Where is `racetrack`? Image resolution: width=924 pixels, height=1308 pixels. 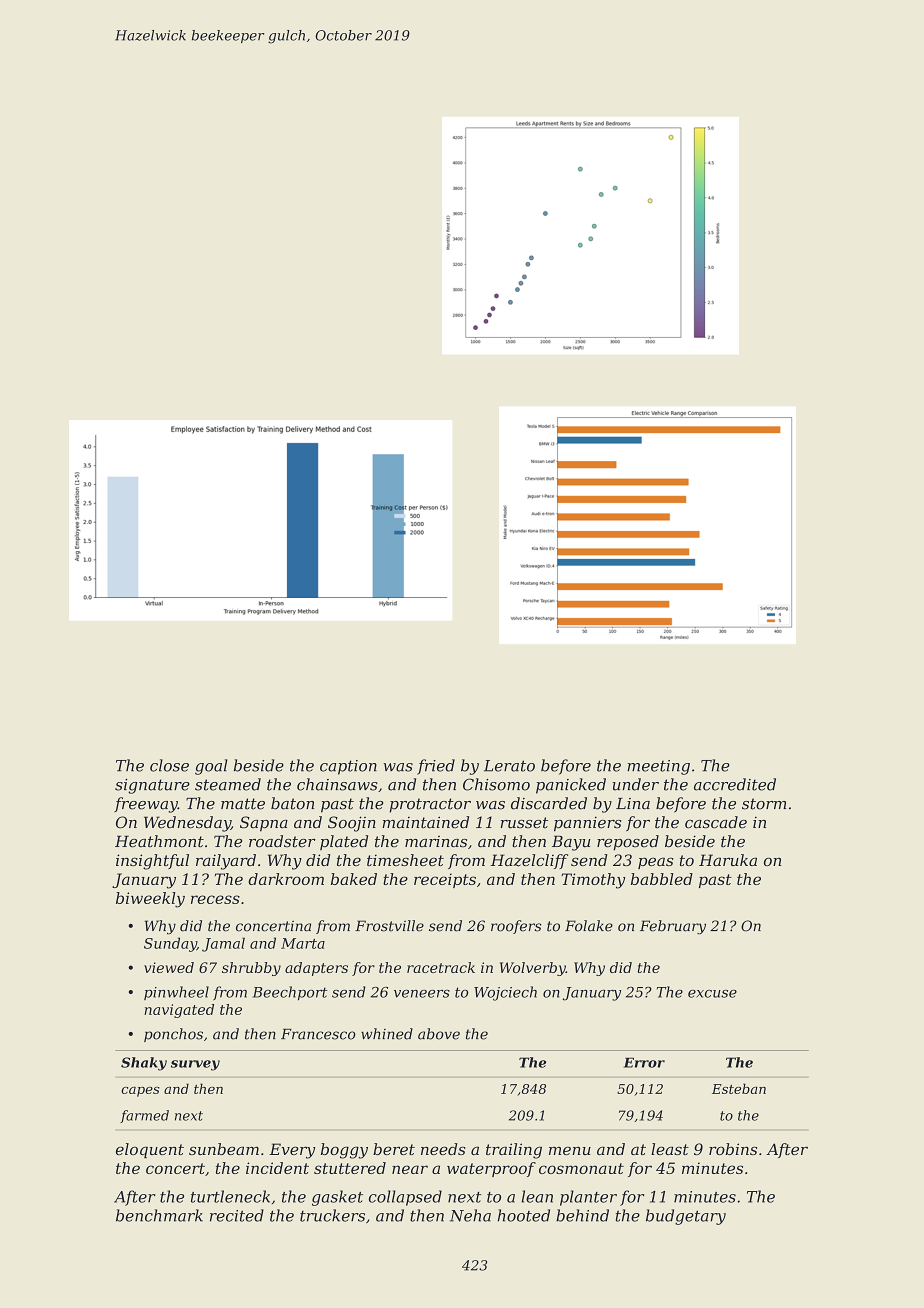 racetrack is located at coordinates (441, 967).
